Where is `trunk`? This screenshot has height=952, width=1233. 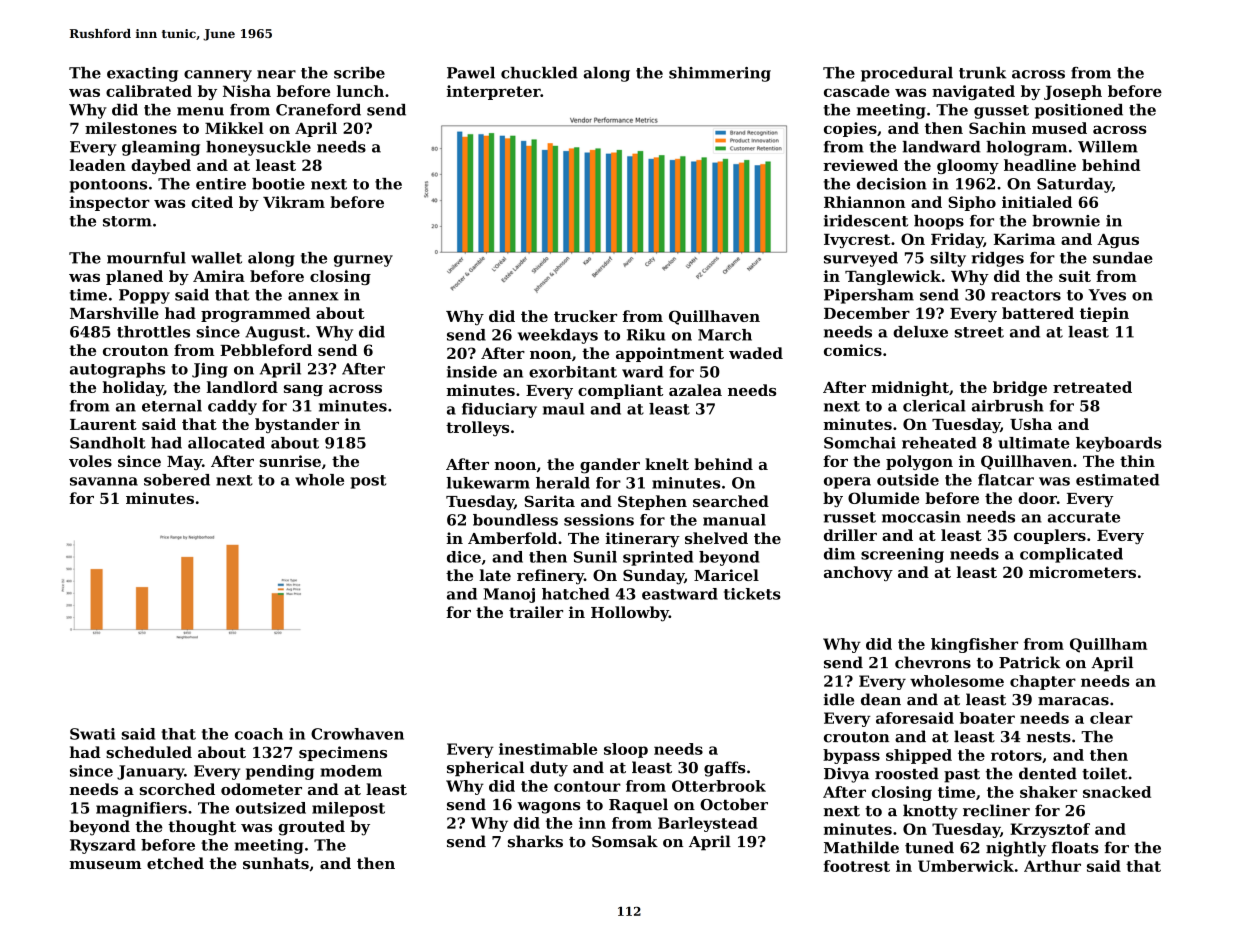 trunk is located at coordinates (982, 73).
